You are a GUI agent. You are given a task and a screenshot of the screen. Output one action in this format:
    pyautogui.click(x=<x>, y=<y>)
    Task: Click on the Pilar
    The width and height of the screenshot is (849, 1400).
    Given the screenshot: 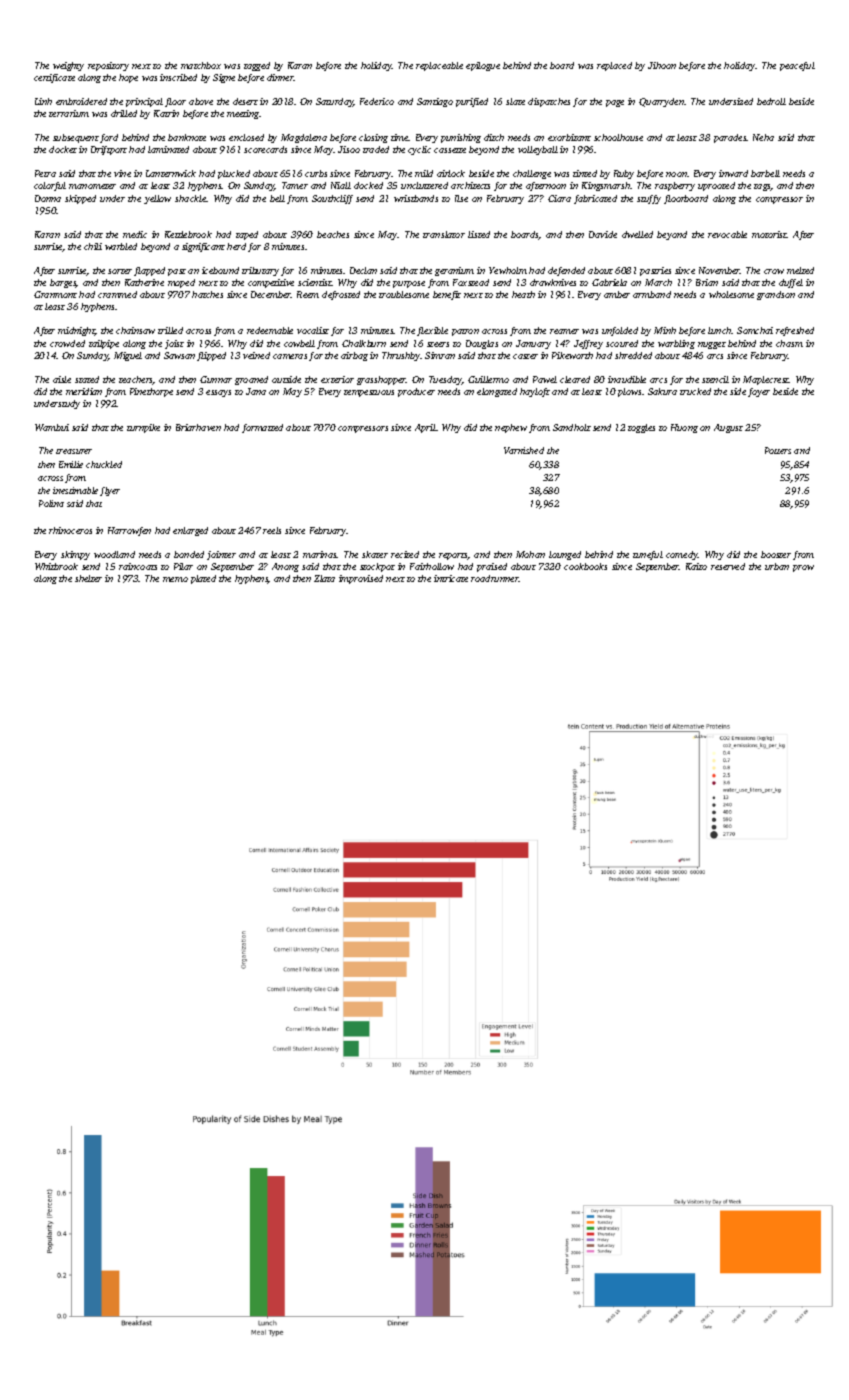 What is the action you would take?
    pyautogui.click(x=183, y=566)
